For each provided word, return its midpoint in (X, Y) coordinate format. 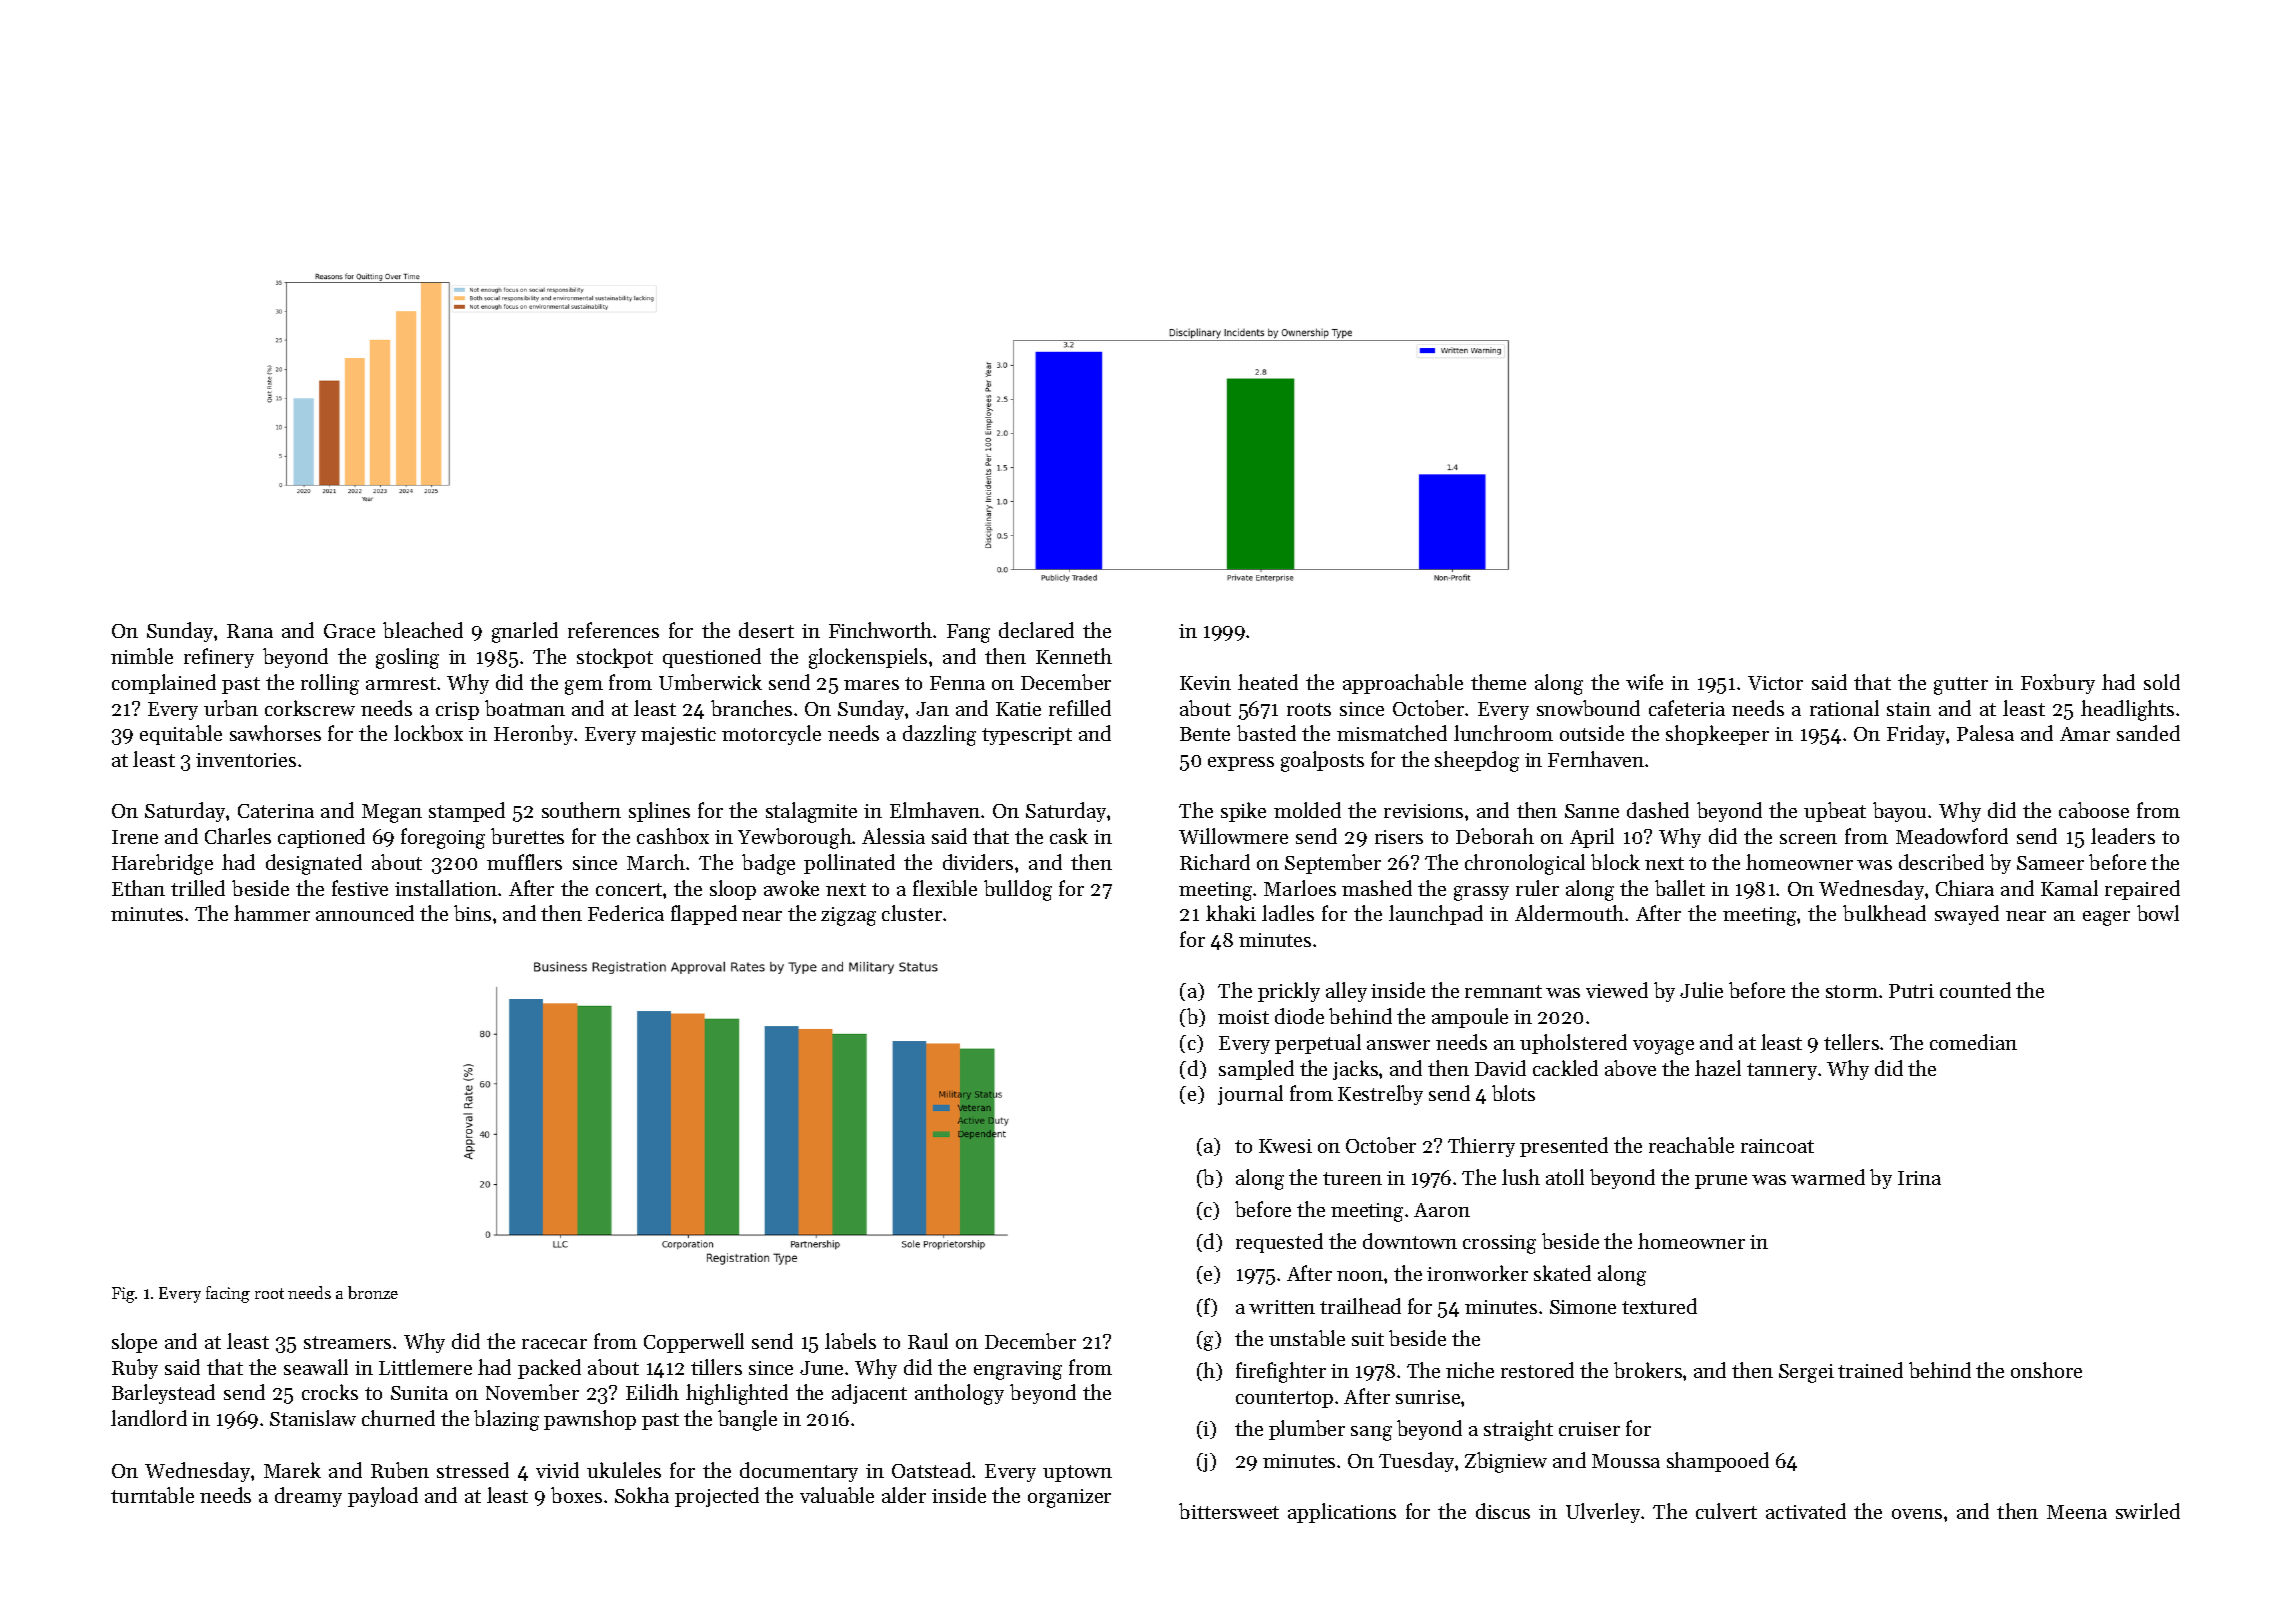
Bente (1205, 734)
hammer (272, 913)
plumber (1307, 1430)
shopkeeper (1717, 735)
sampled (1256, 1070)
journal (1250, 1095)
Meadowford (1952, 836)
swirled (2148, 1511)
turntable (152, 1495)
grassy (1481, 893)
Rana (250, 631)
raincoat (1777, 1146)
